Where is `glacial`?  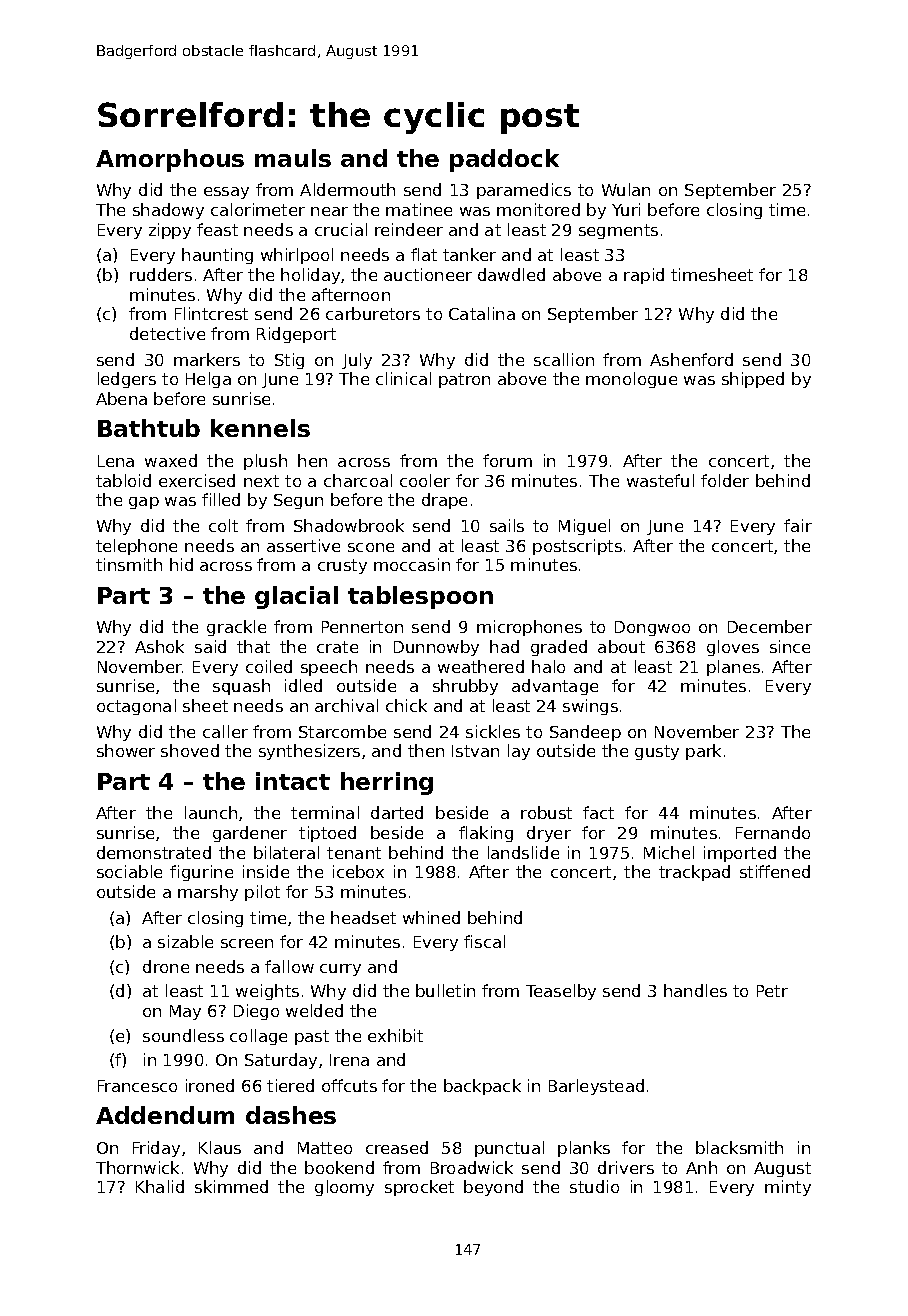 glacial is located at coordinates (296, 597).
